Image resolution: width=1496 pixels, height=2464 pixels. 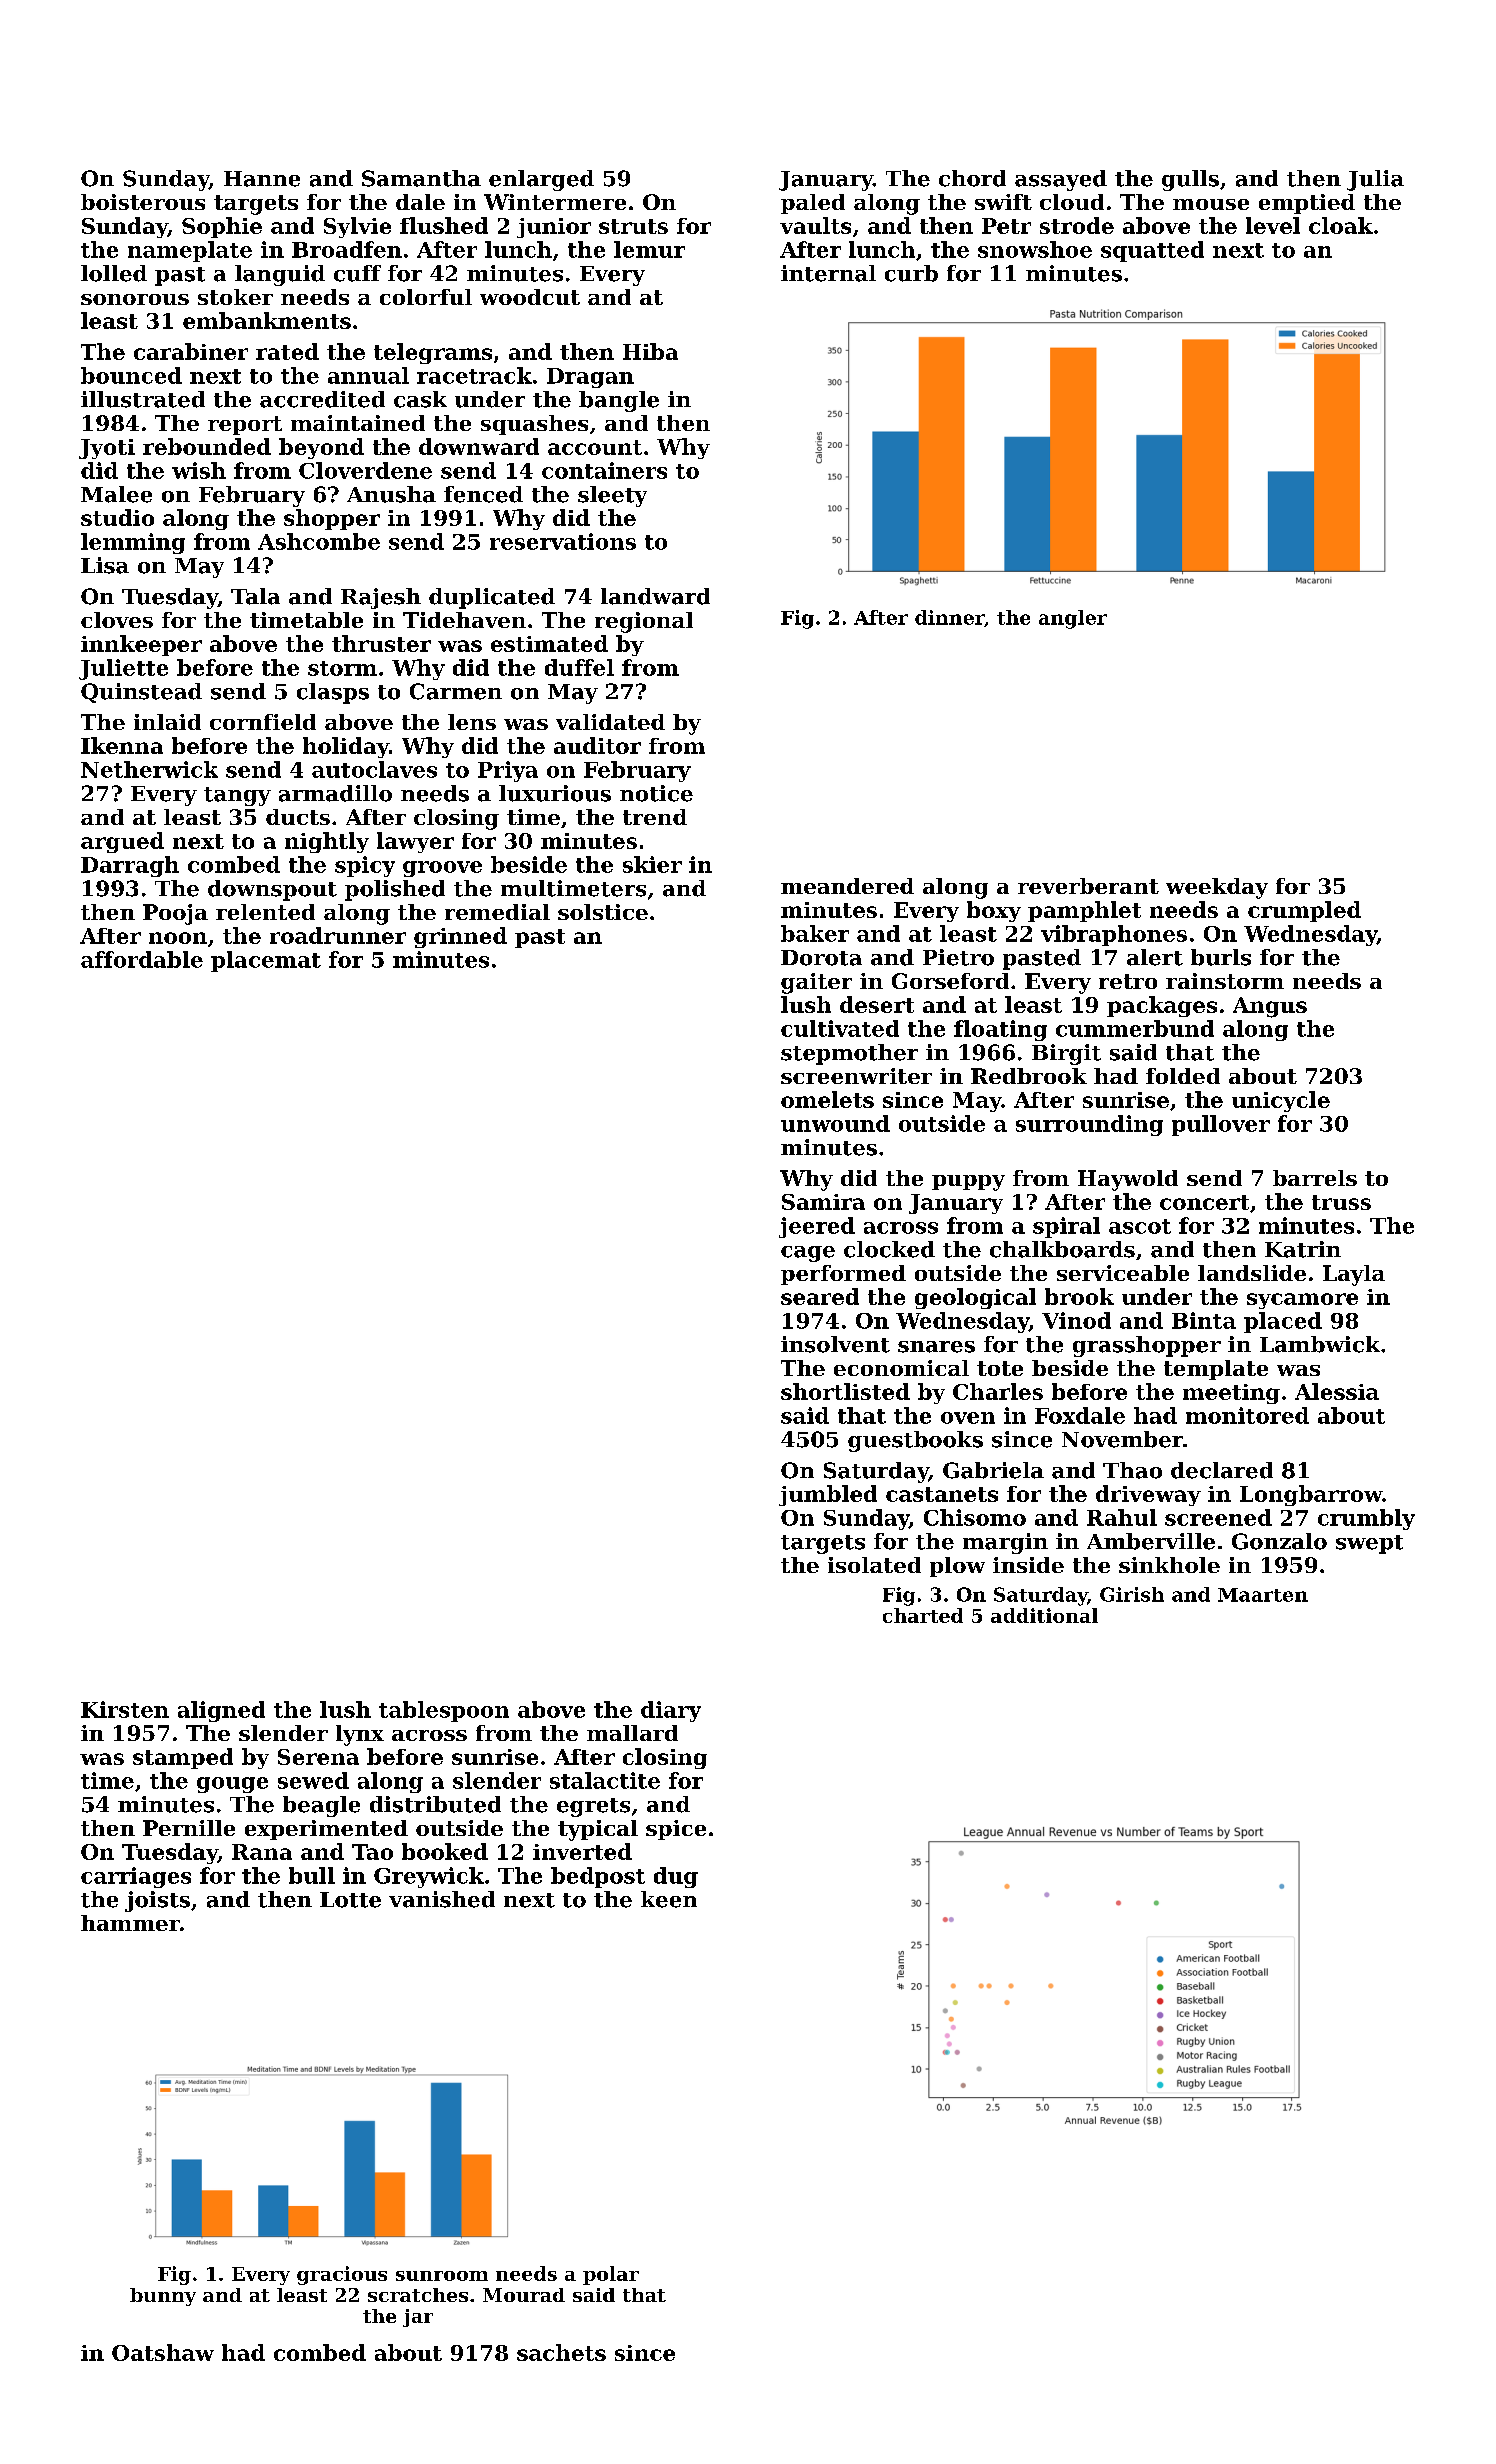 I want to click on boisterous, so click(x=143, y=202).
